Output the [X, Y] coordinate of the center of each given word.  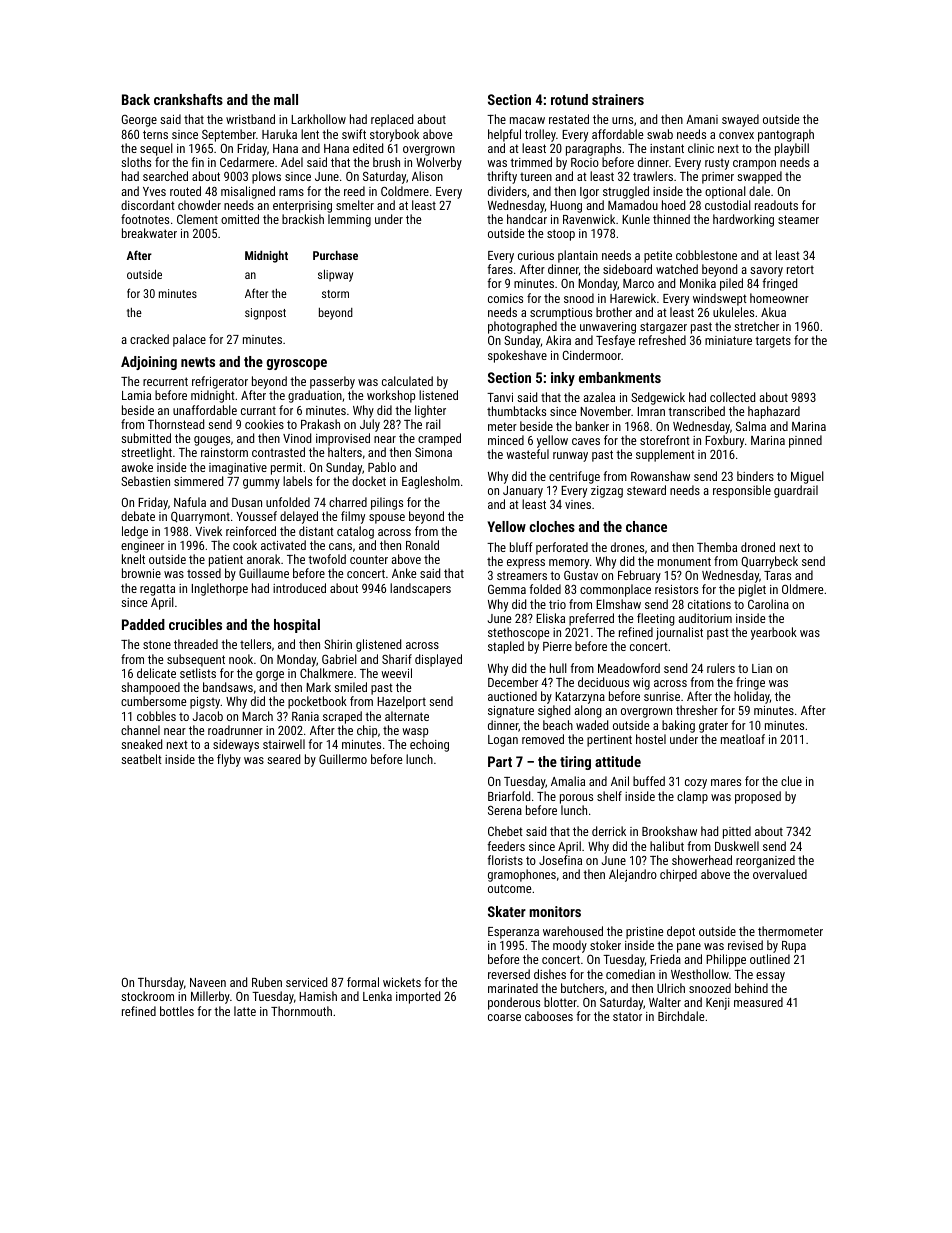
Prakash [320, 424]
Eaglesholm [431, 482]
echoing [429, 745]
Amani [702, 119]
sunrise [662, 696]
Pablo [382, 467]
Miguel [807, 477]
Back [136, 99]
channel [140, 730]
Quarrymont [200, 518]
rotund [569, 99]
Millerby [210, 997]
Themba [717, 547]
